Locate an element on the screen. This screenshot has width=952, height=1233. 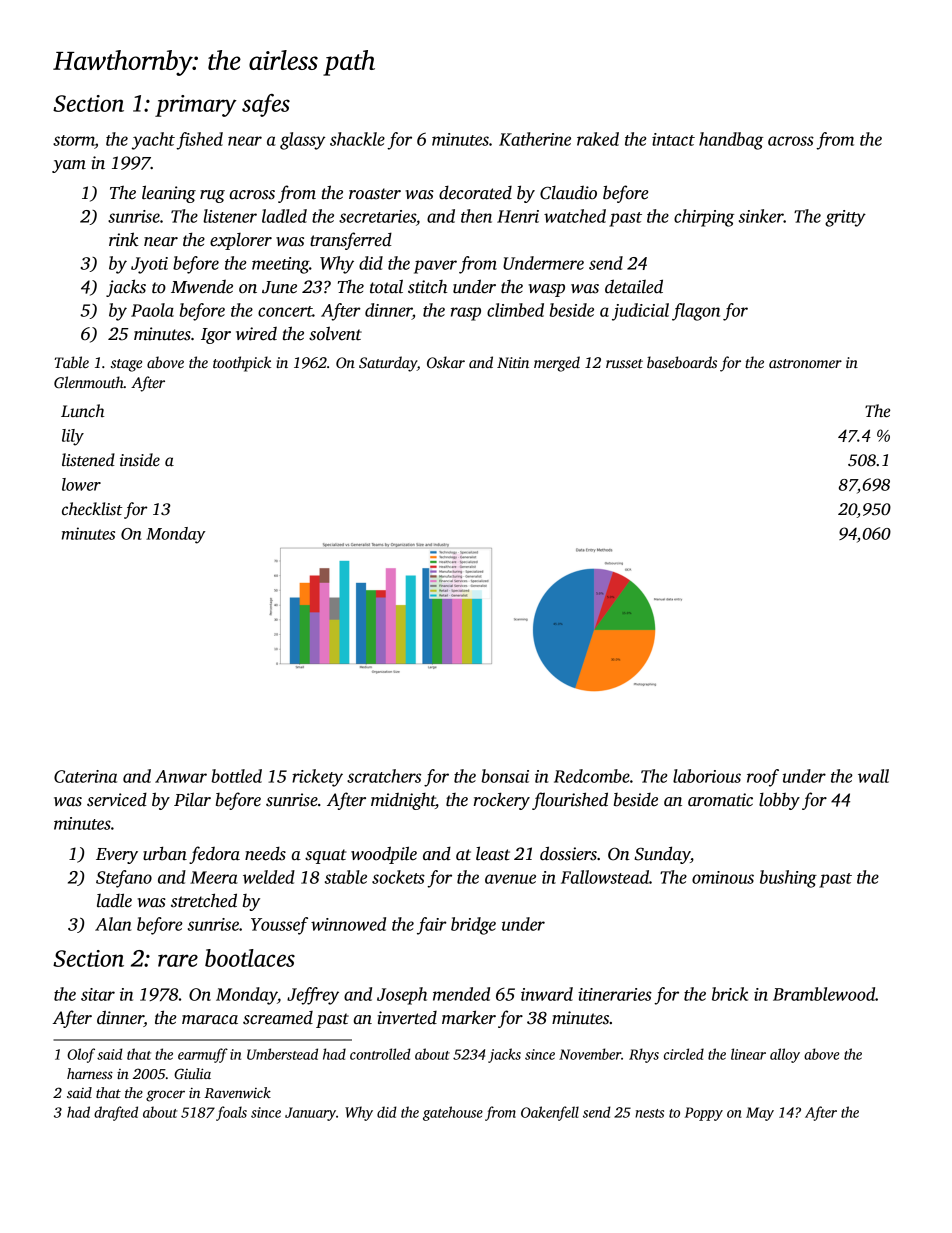
scratchers is located at coordinates (384, 776).
